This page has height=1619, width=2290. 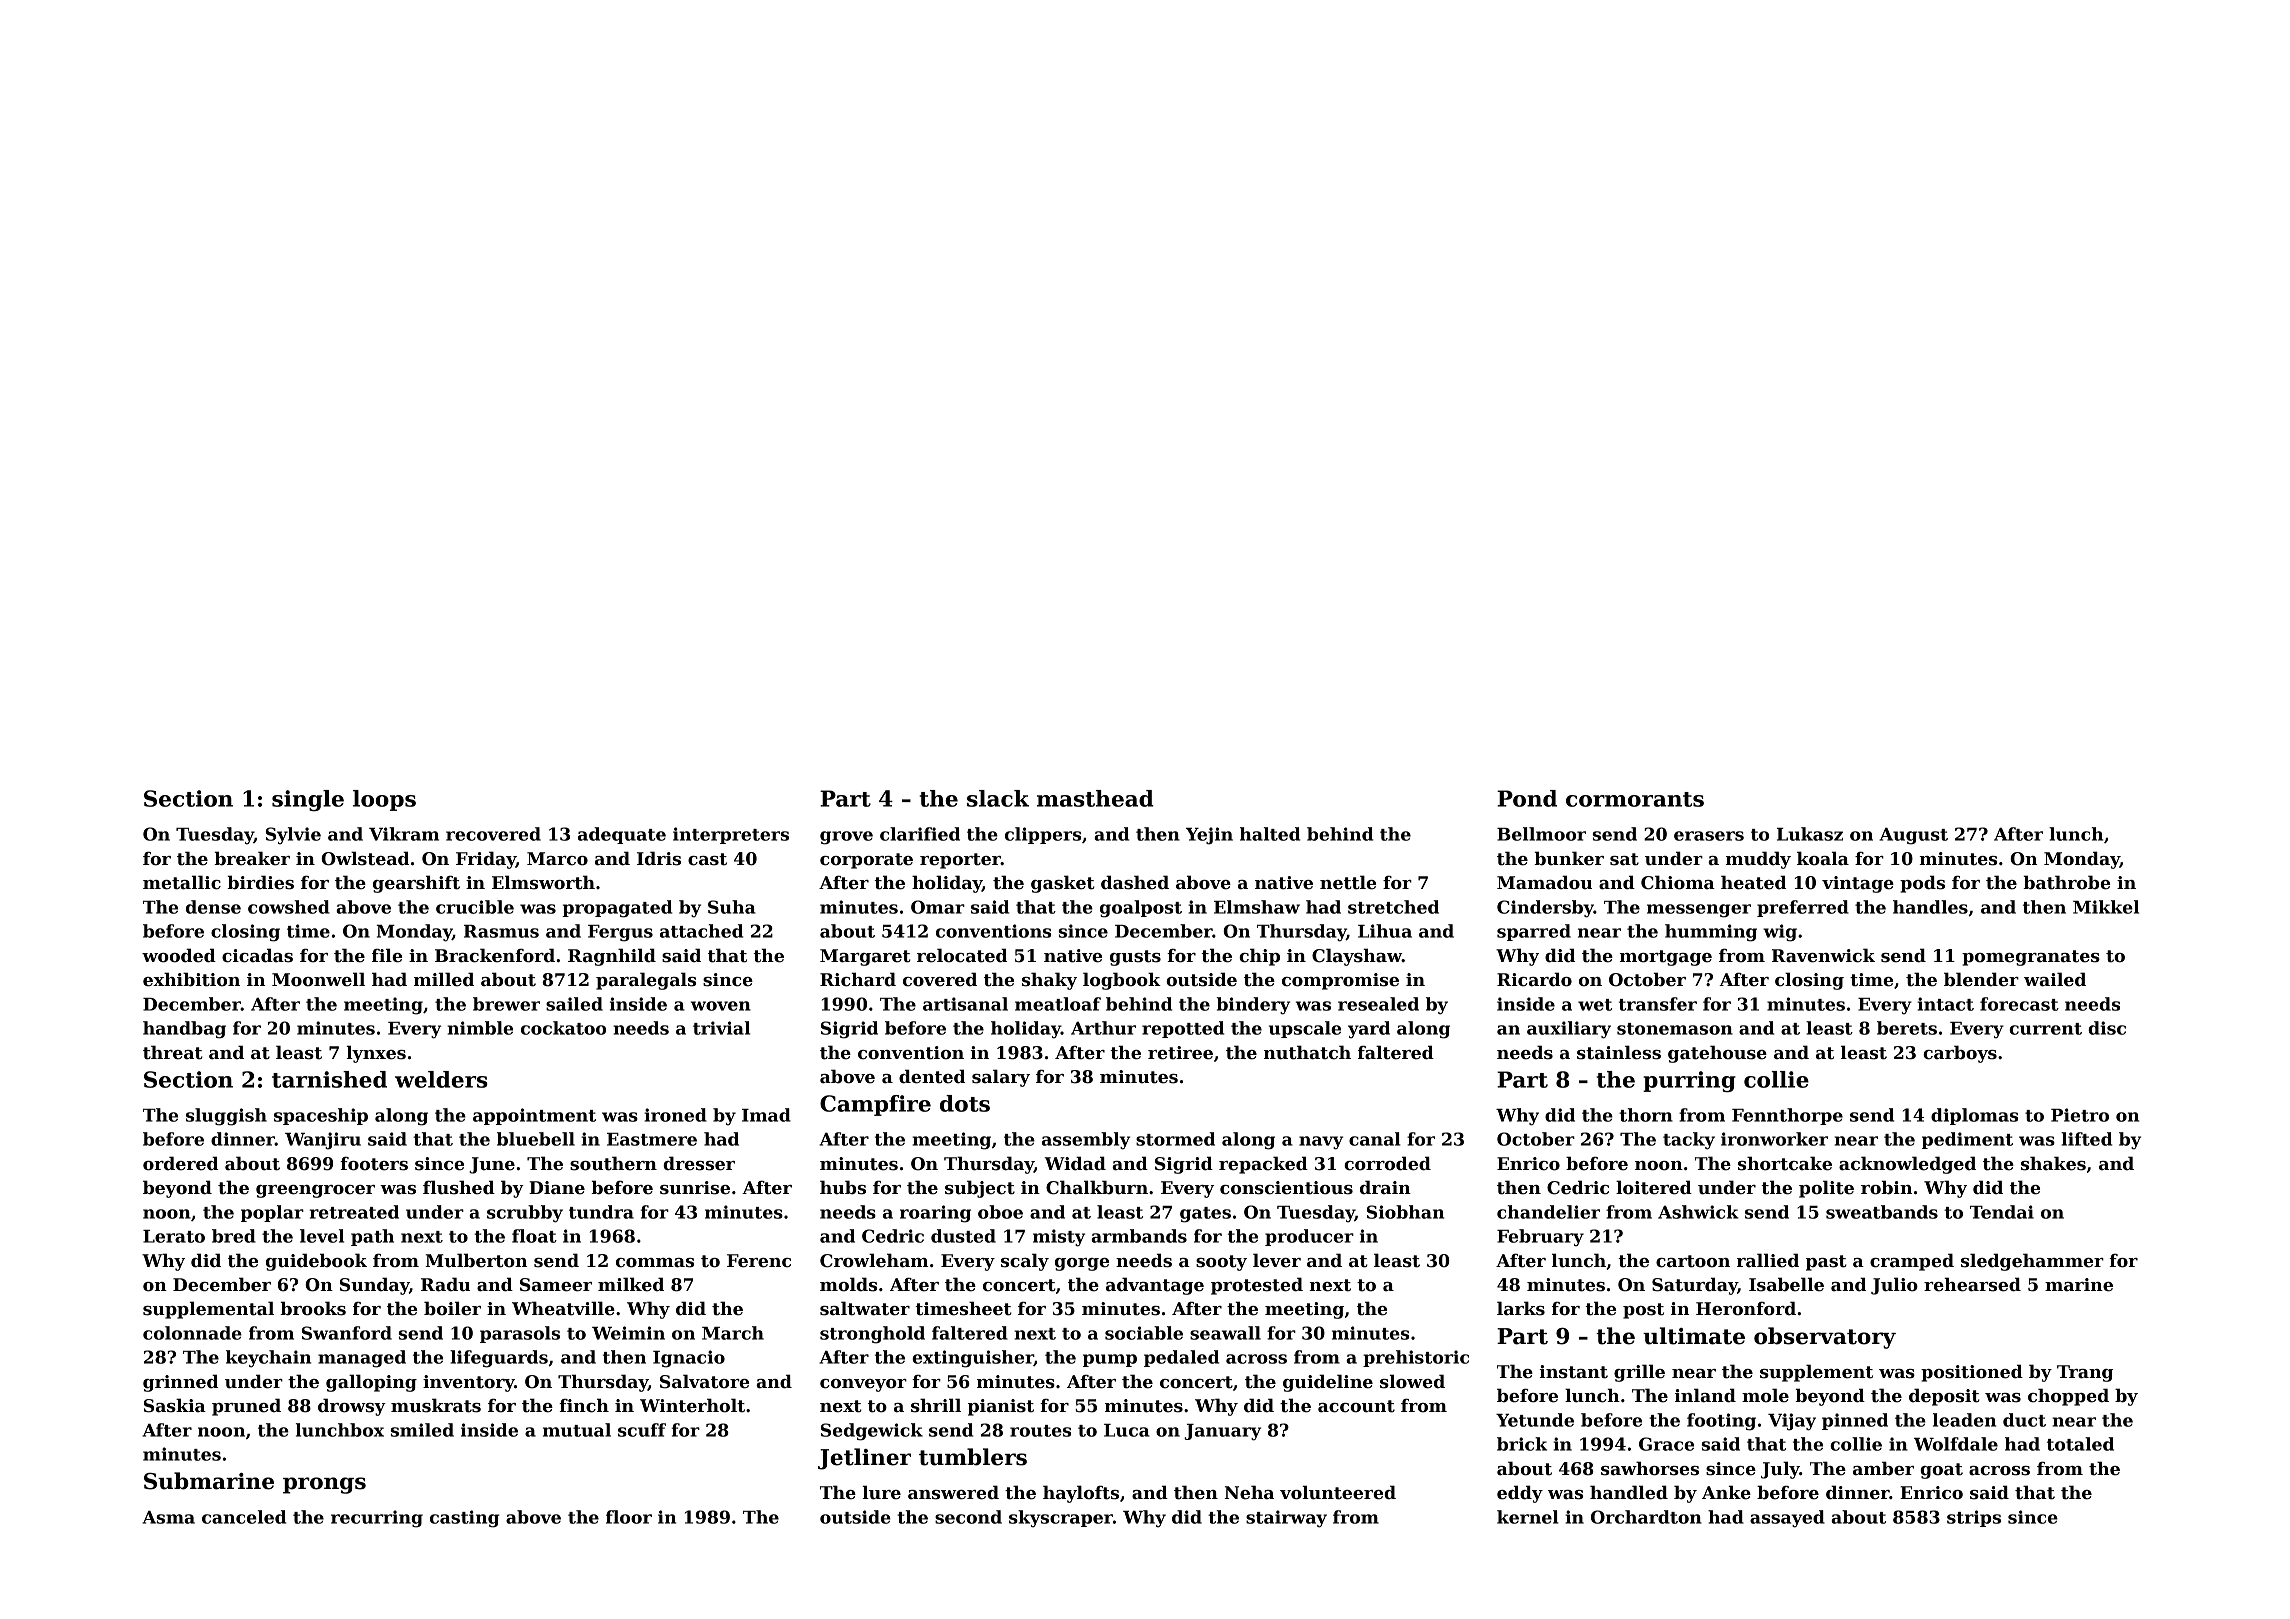 What do you see at coordinates (960, 861) in the page?
I see `reporter` at bounding box center [960, 861].
